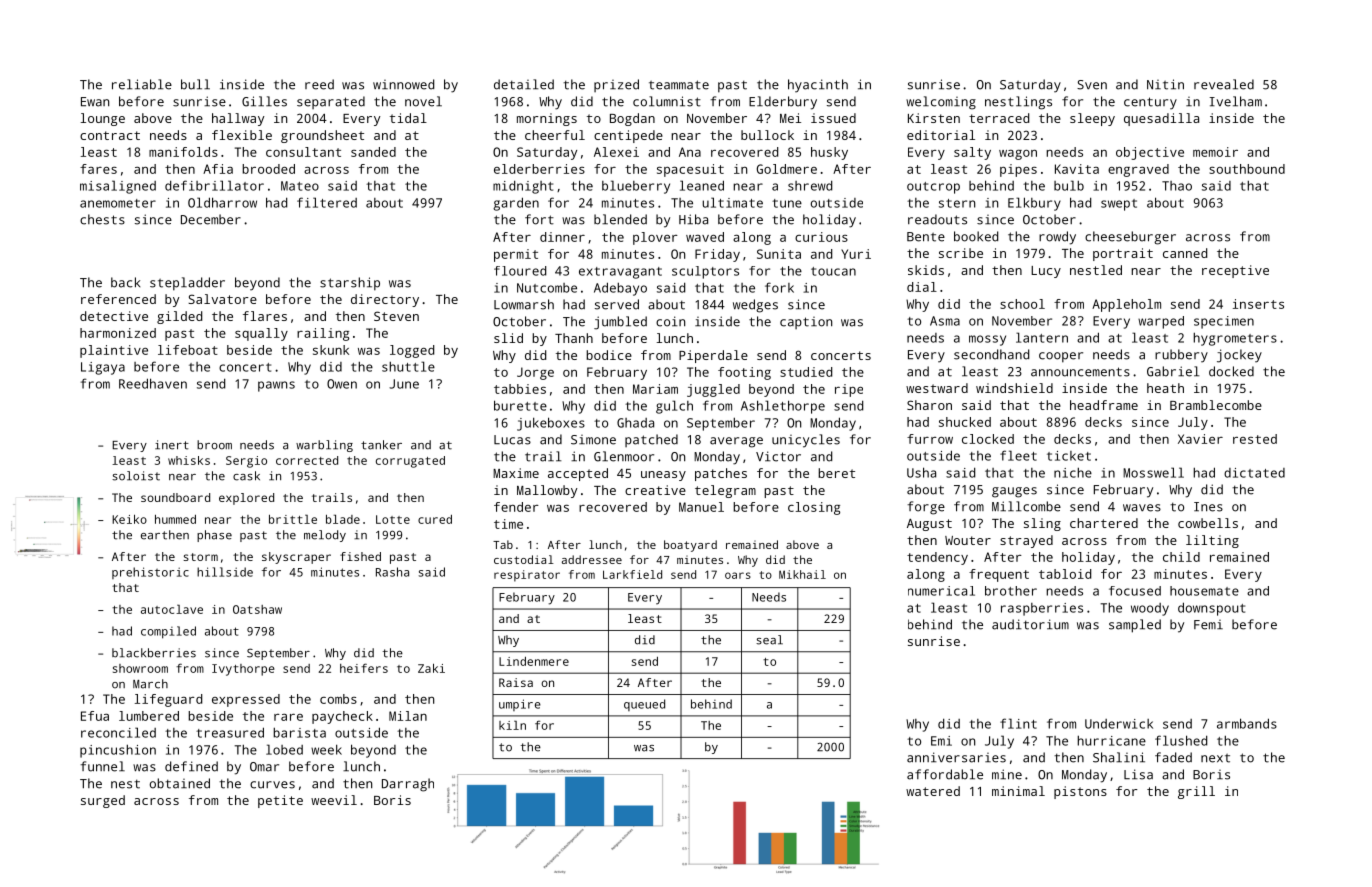  Describe the element at coordinates (516, 507) in the screenshot. I see `fender` at that location.
